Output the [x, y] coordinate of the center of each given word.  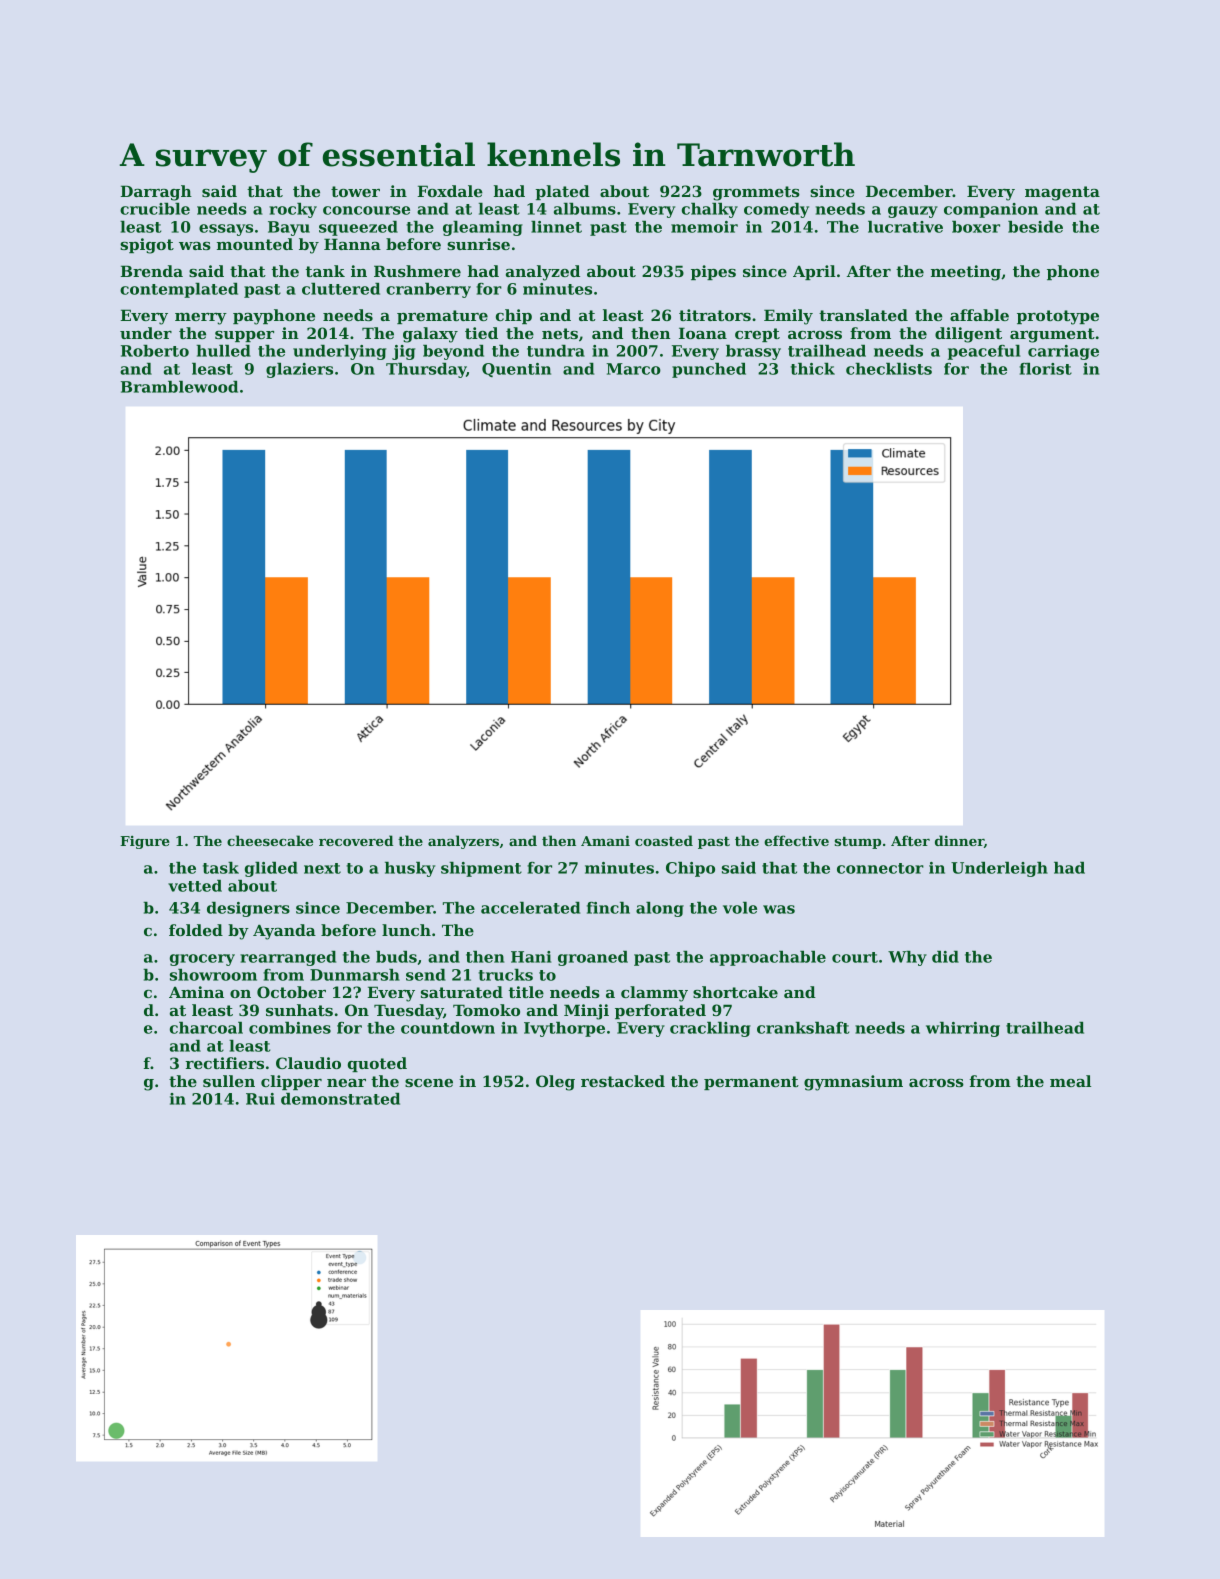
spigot [147, 246]
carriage [1063, 352]
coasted [664, 840]
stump [858, 843]
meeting [966, 273]
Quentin [516, 370]
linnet [556, 227]
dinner [959, 840]
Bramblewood [179, 387]
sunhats [299, 1010]
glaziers [299, 370]
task [221, 868]
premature [442, 317]
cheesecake [270, 840]
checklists [889, 369]
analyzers [463, 842]
